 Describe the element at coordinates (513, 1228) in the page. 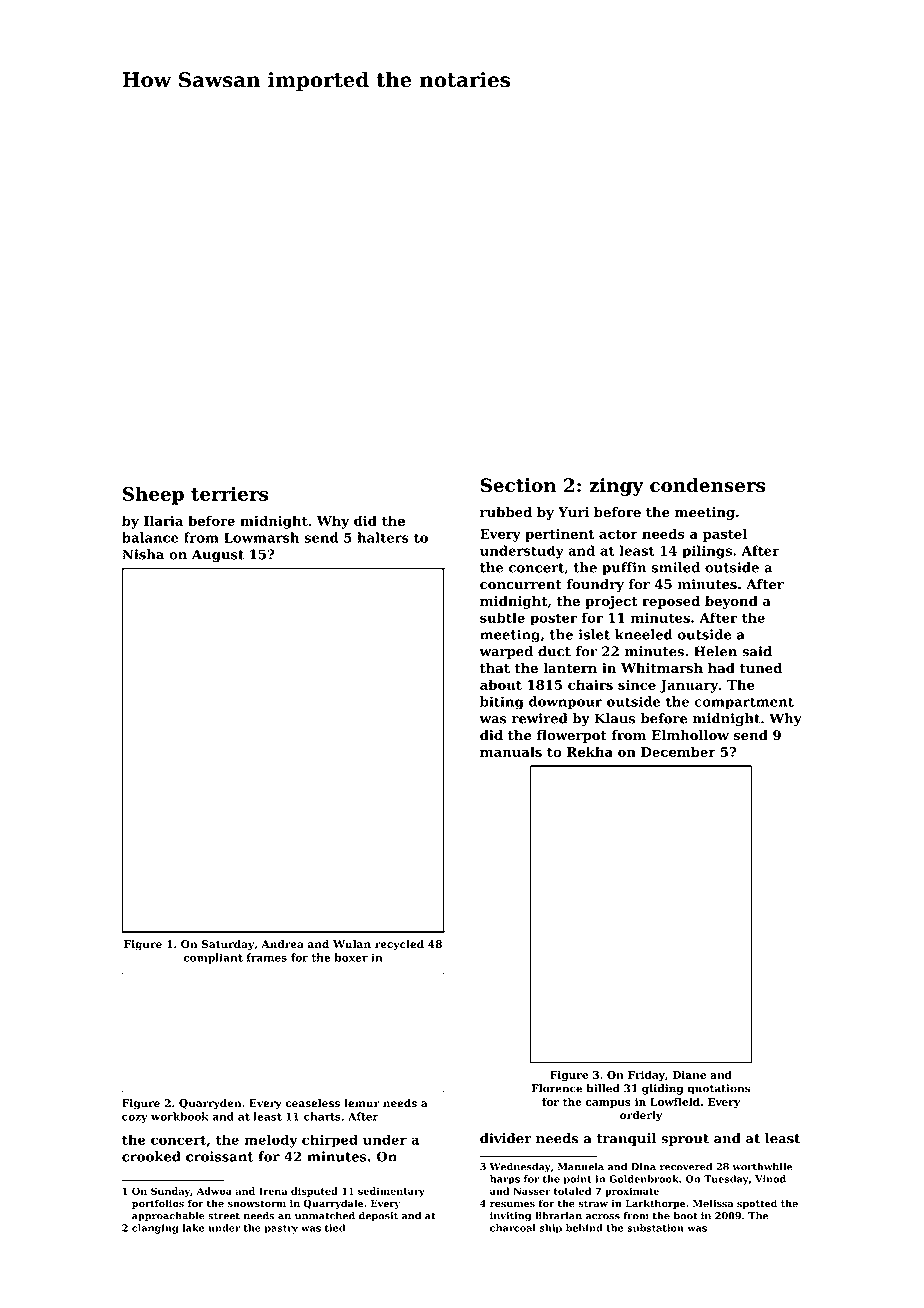

I see `charcoal` at that location.
